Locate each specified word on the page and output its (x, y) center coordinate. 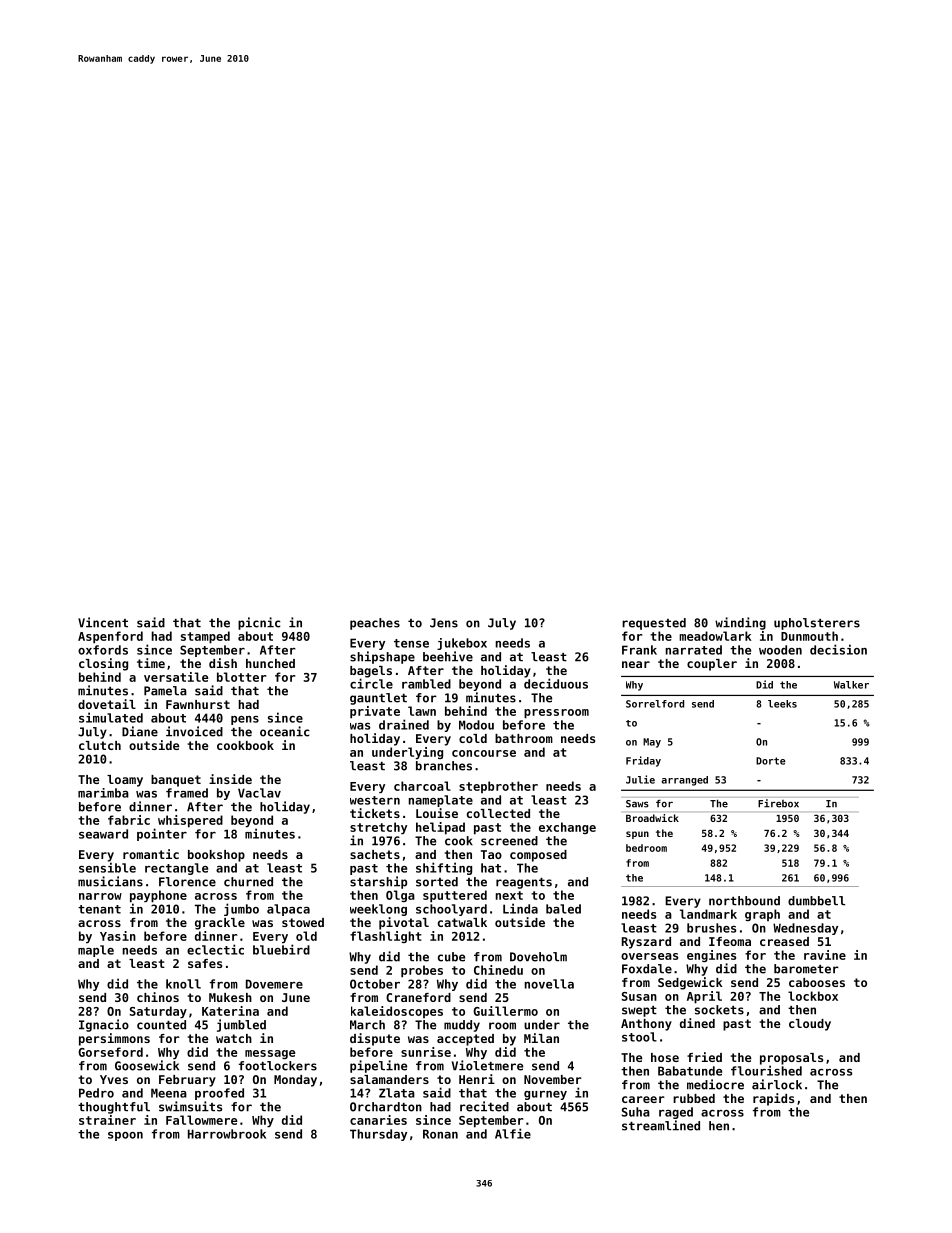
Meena (169, 1093)
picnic (259, 623)
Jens (444, 623)
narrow (100, 896)
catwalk (462, 922)
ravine (825, 955)
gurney (545, 1095)
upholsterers (817, 624)
